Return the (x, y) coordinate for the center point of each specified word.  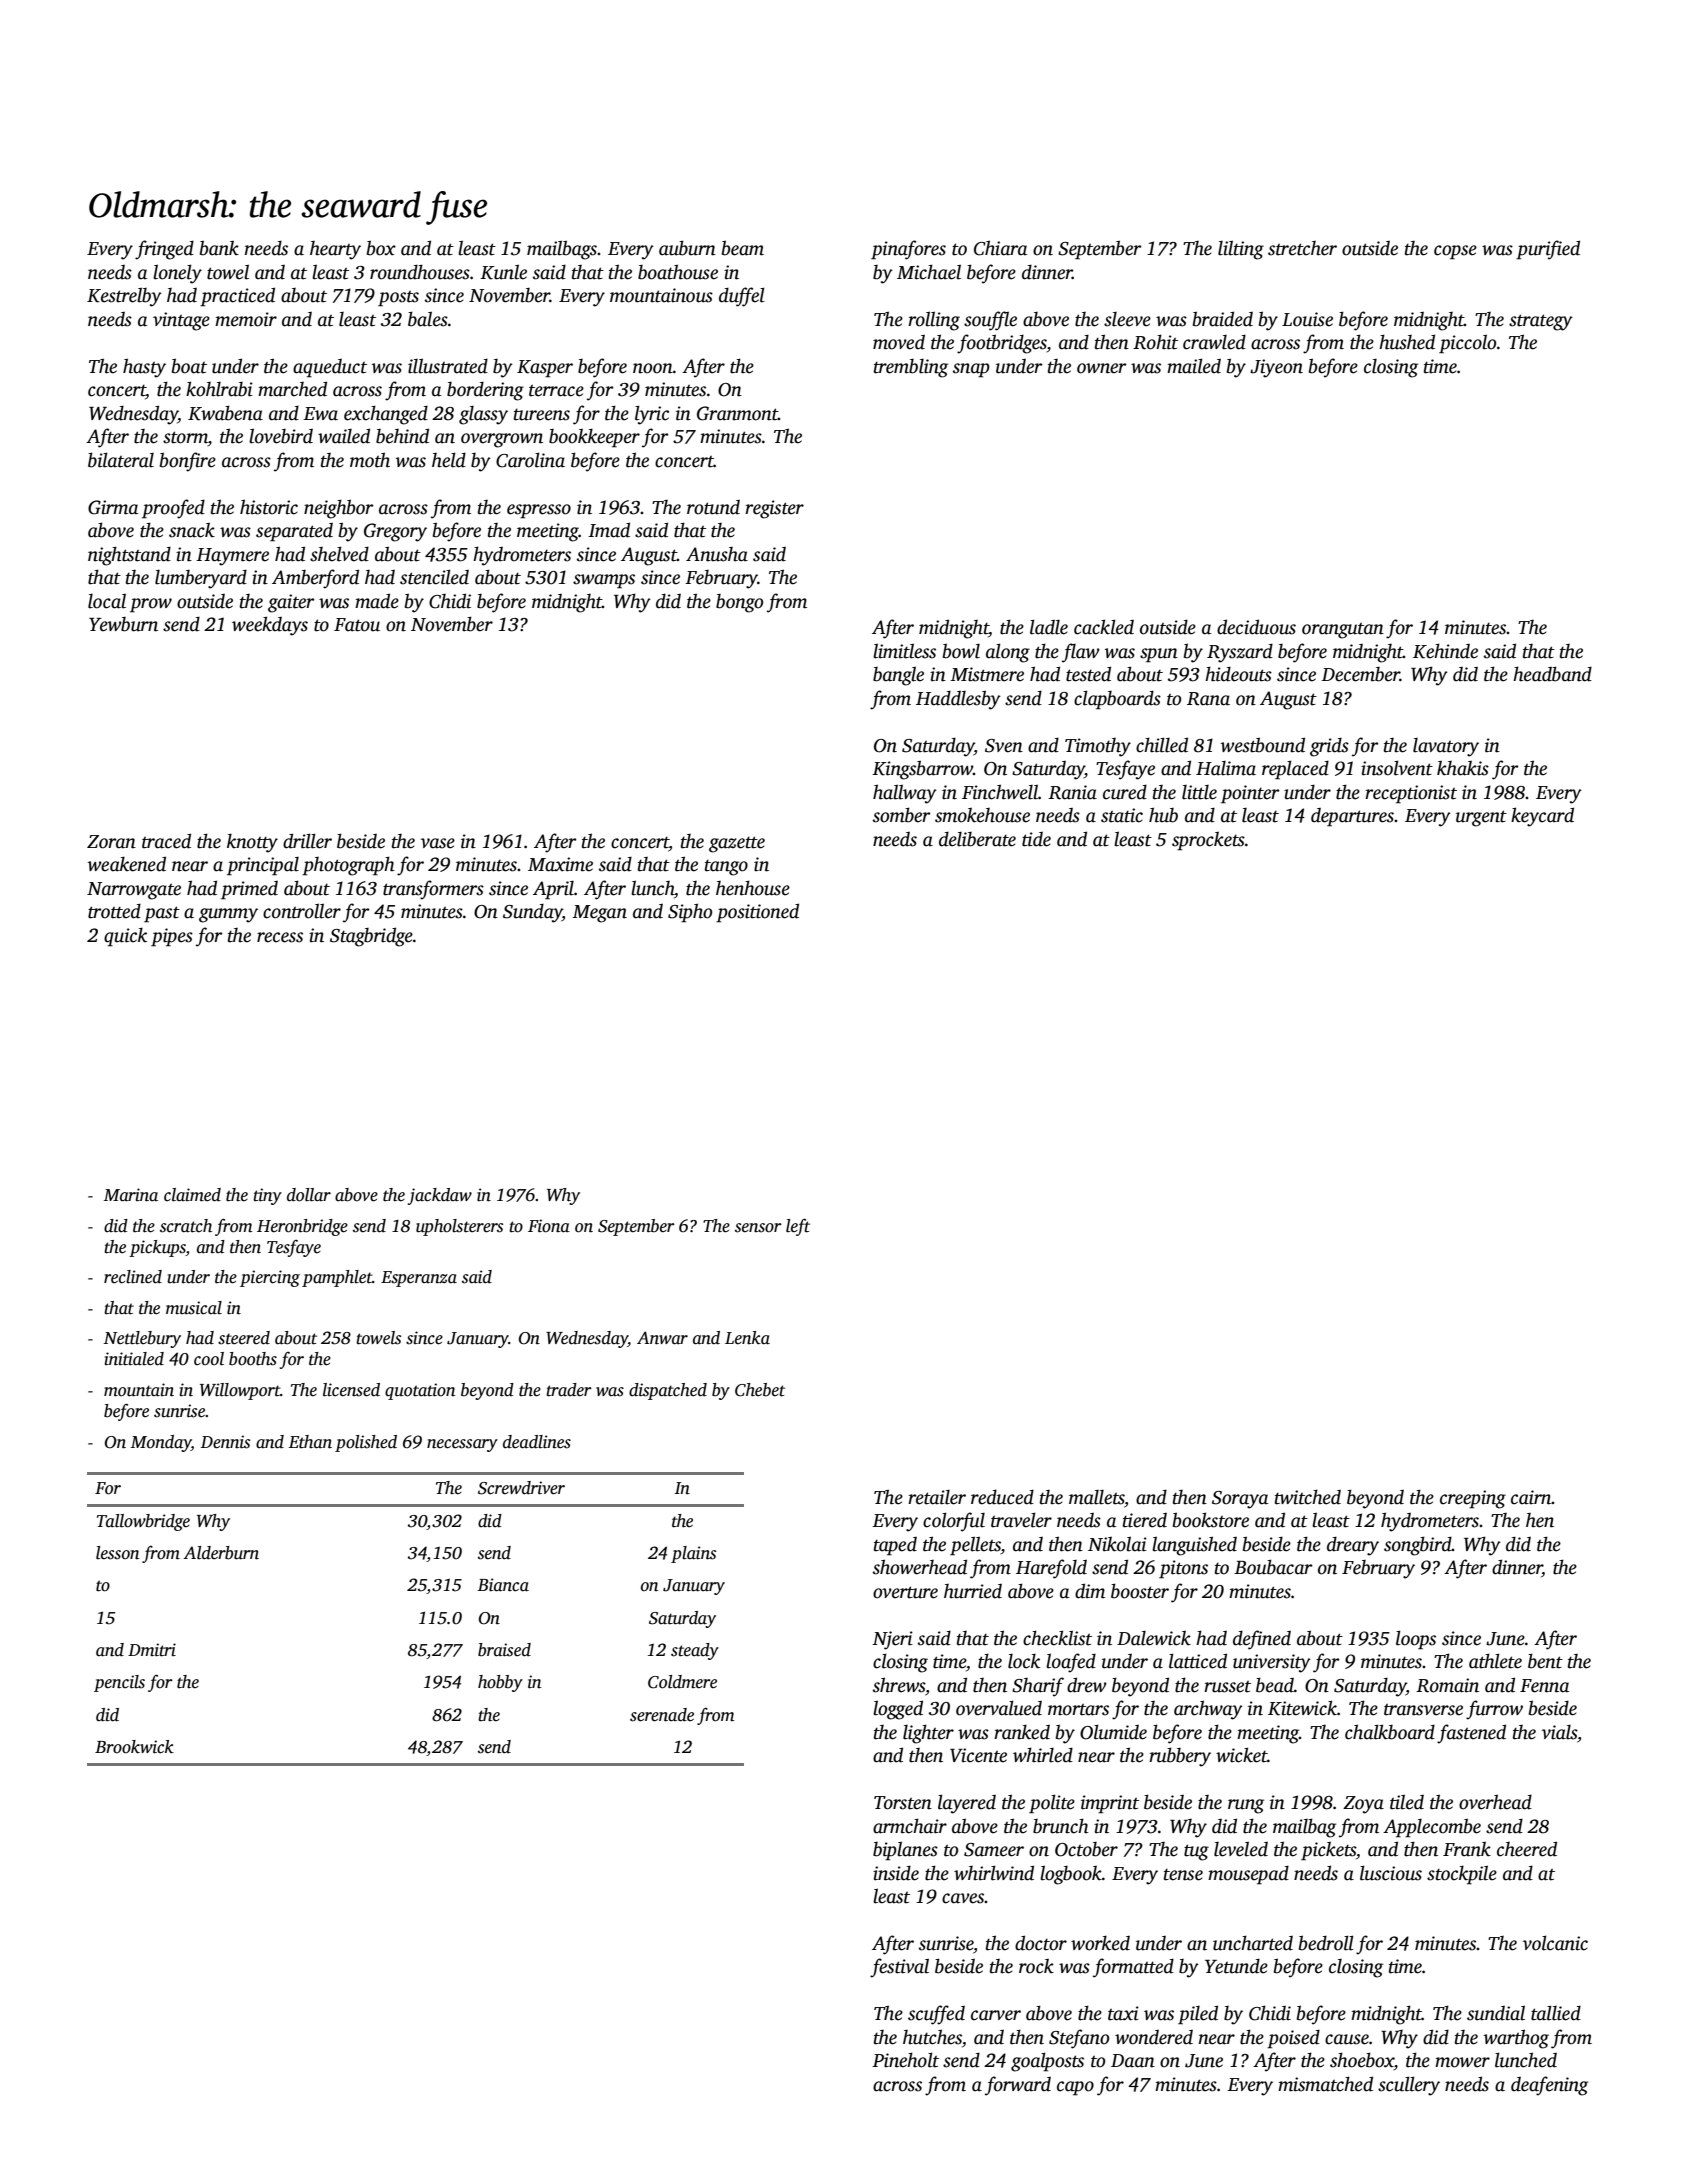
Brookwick (134, 1747)
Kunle (503, 272)
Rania (1072, 792)
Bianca (503, 1585)
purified (1548, 250)
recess (280, 937)
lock (1024, 1661)
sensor (758, 1228)
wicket (1242, 1755)
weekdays (270, 626)
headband (1552, 674)
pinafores (908, 250)
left (798, 1227)
